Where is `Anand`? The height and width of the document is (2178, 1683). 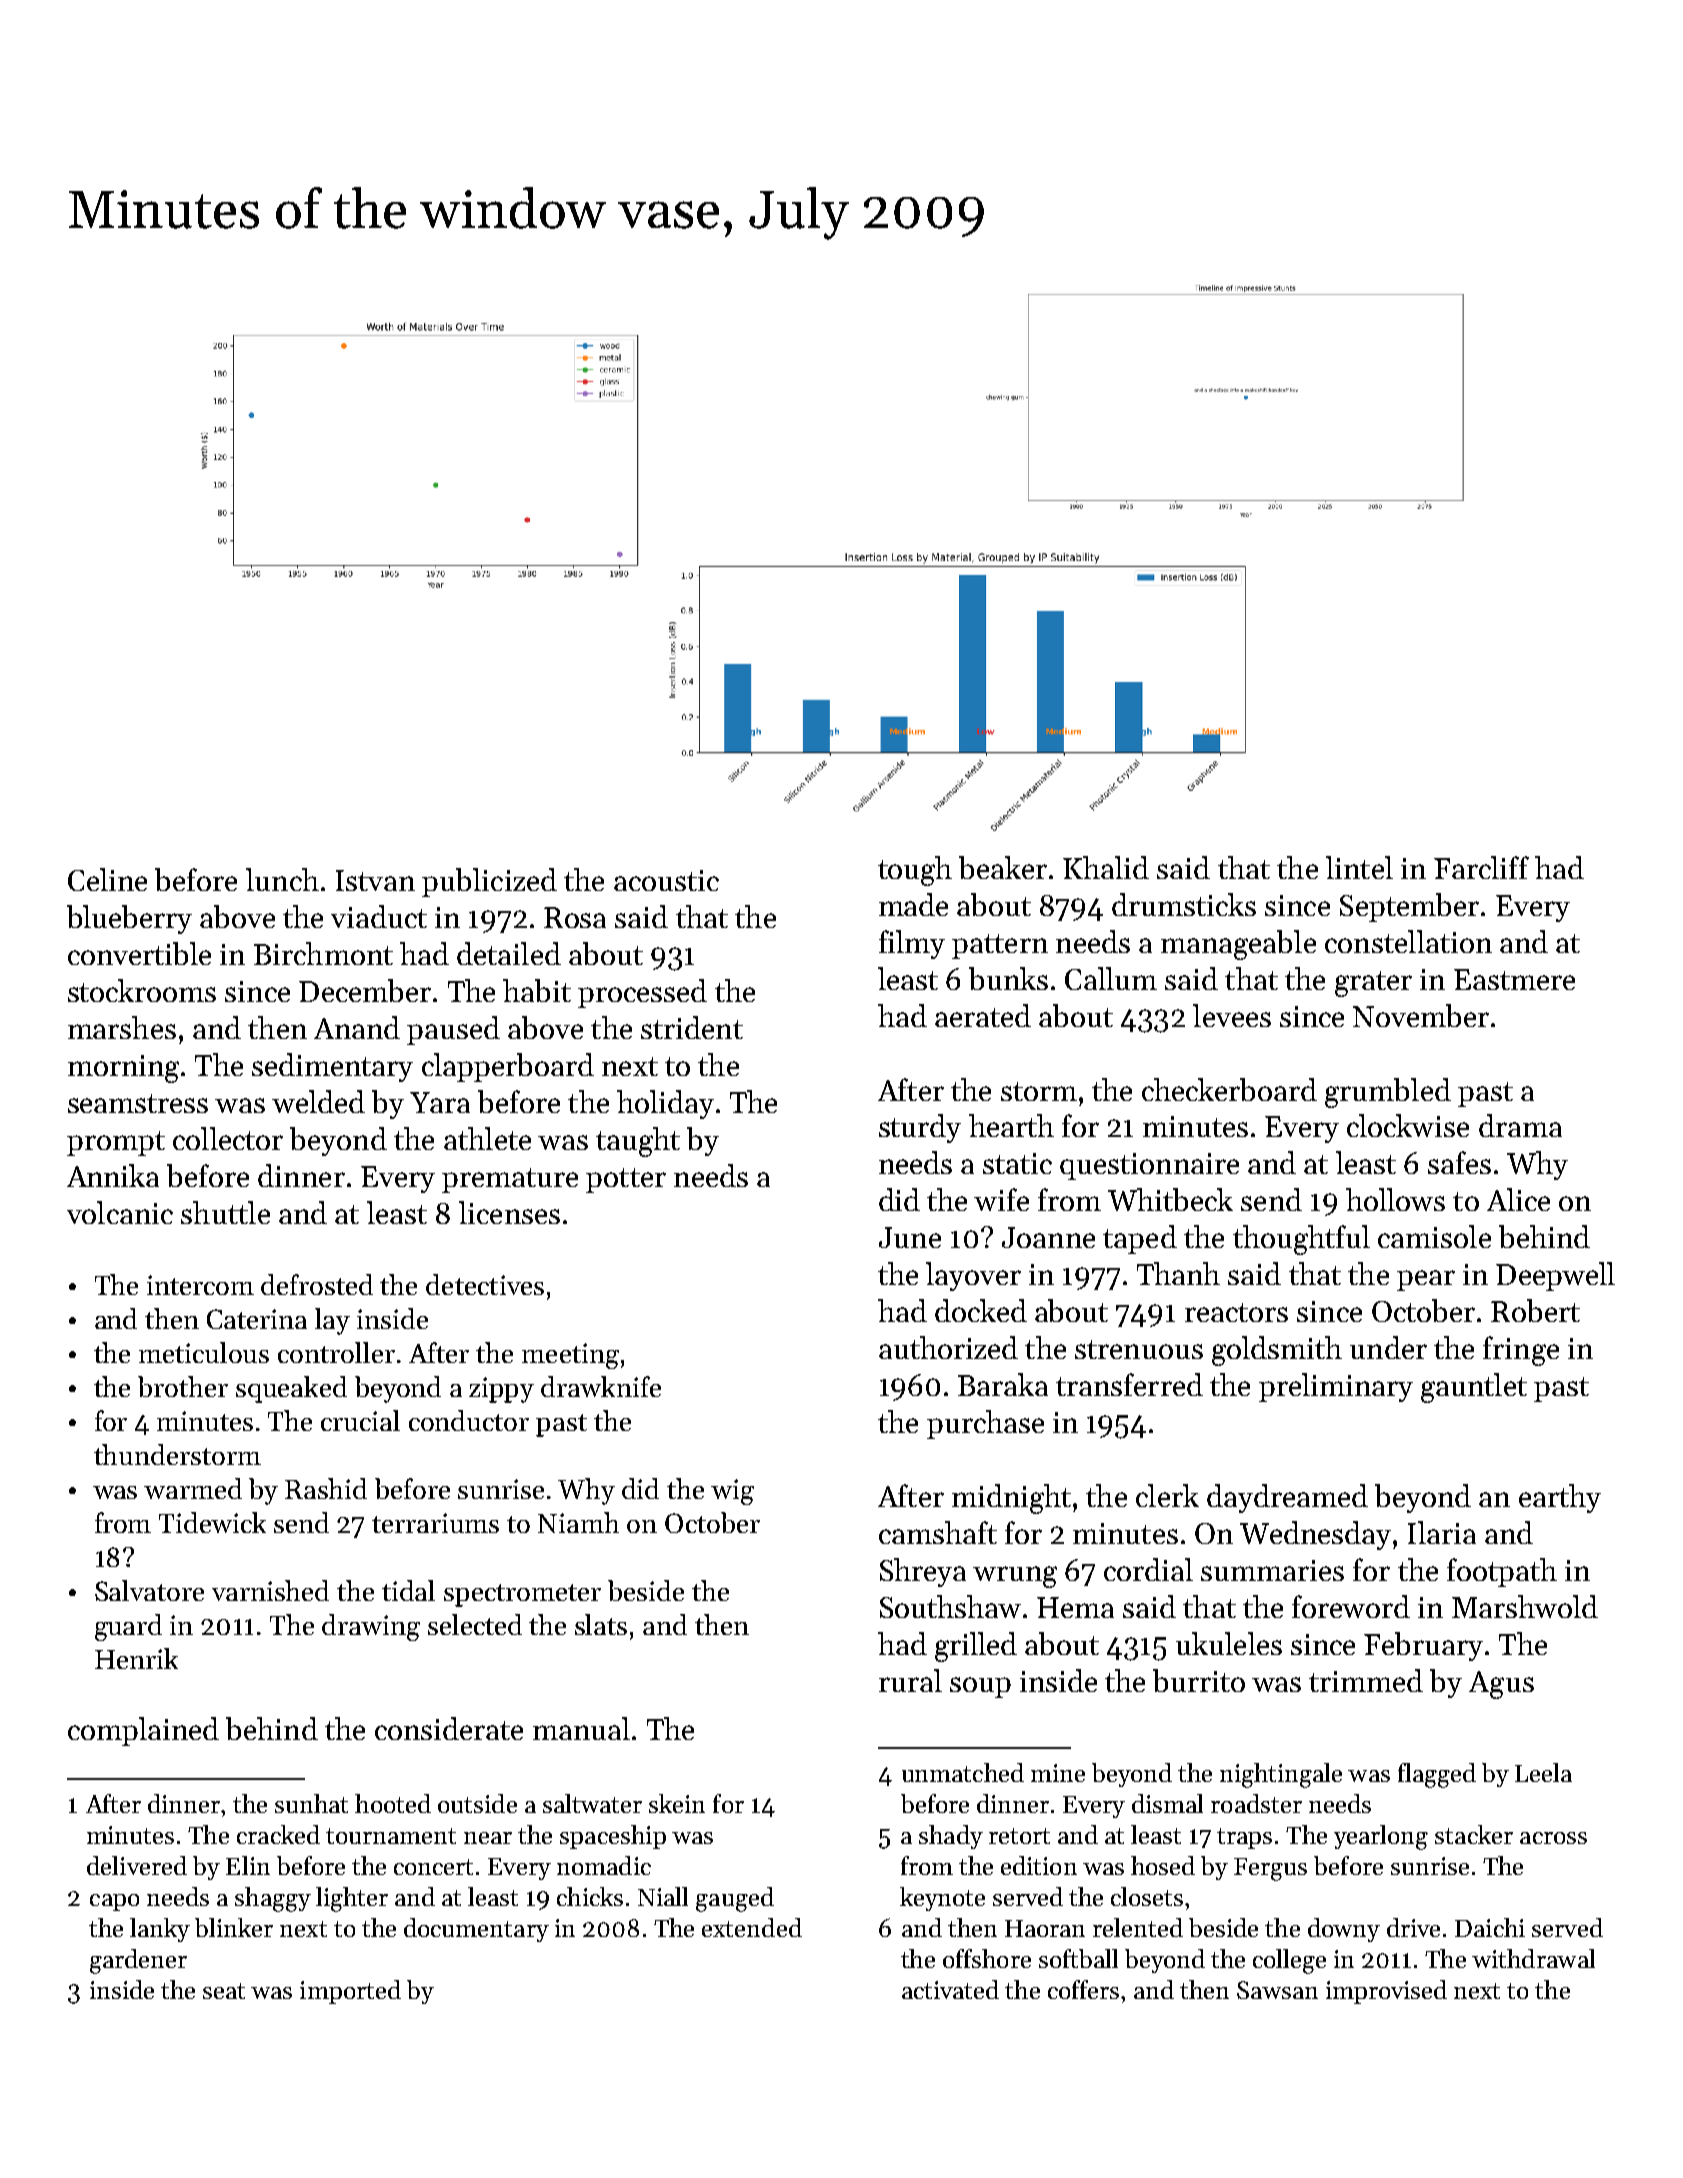 Anand is located at coordinates (357, 1027).
